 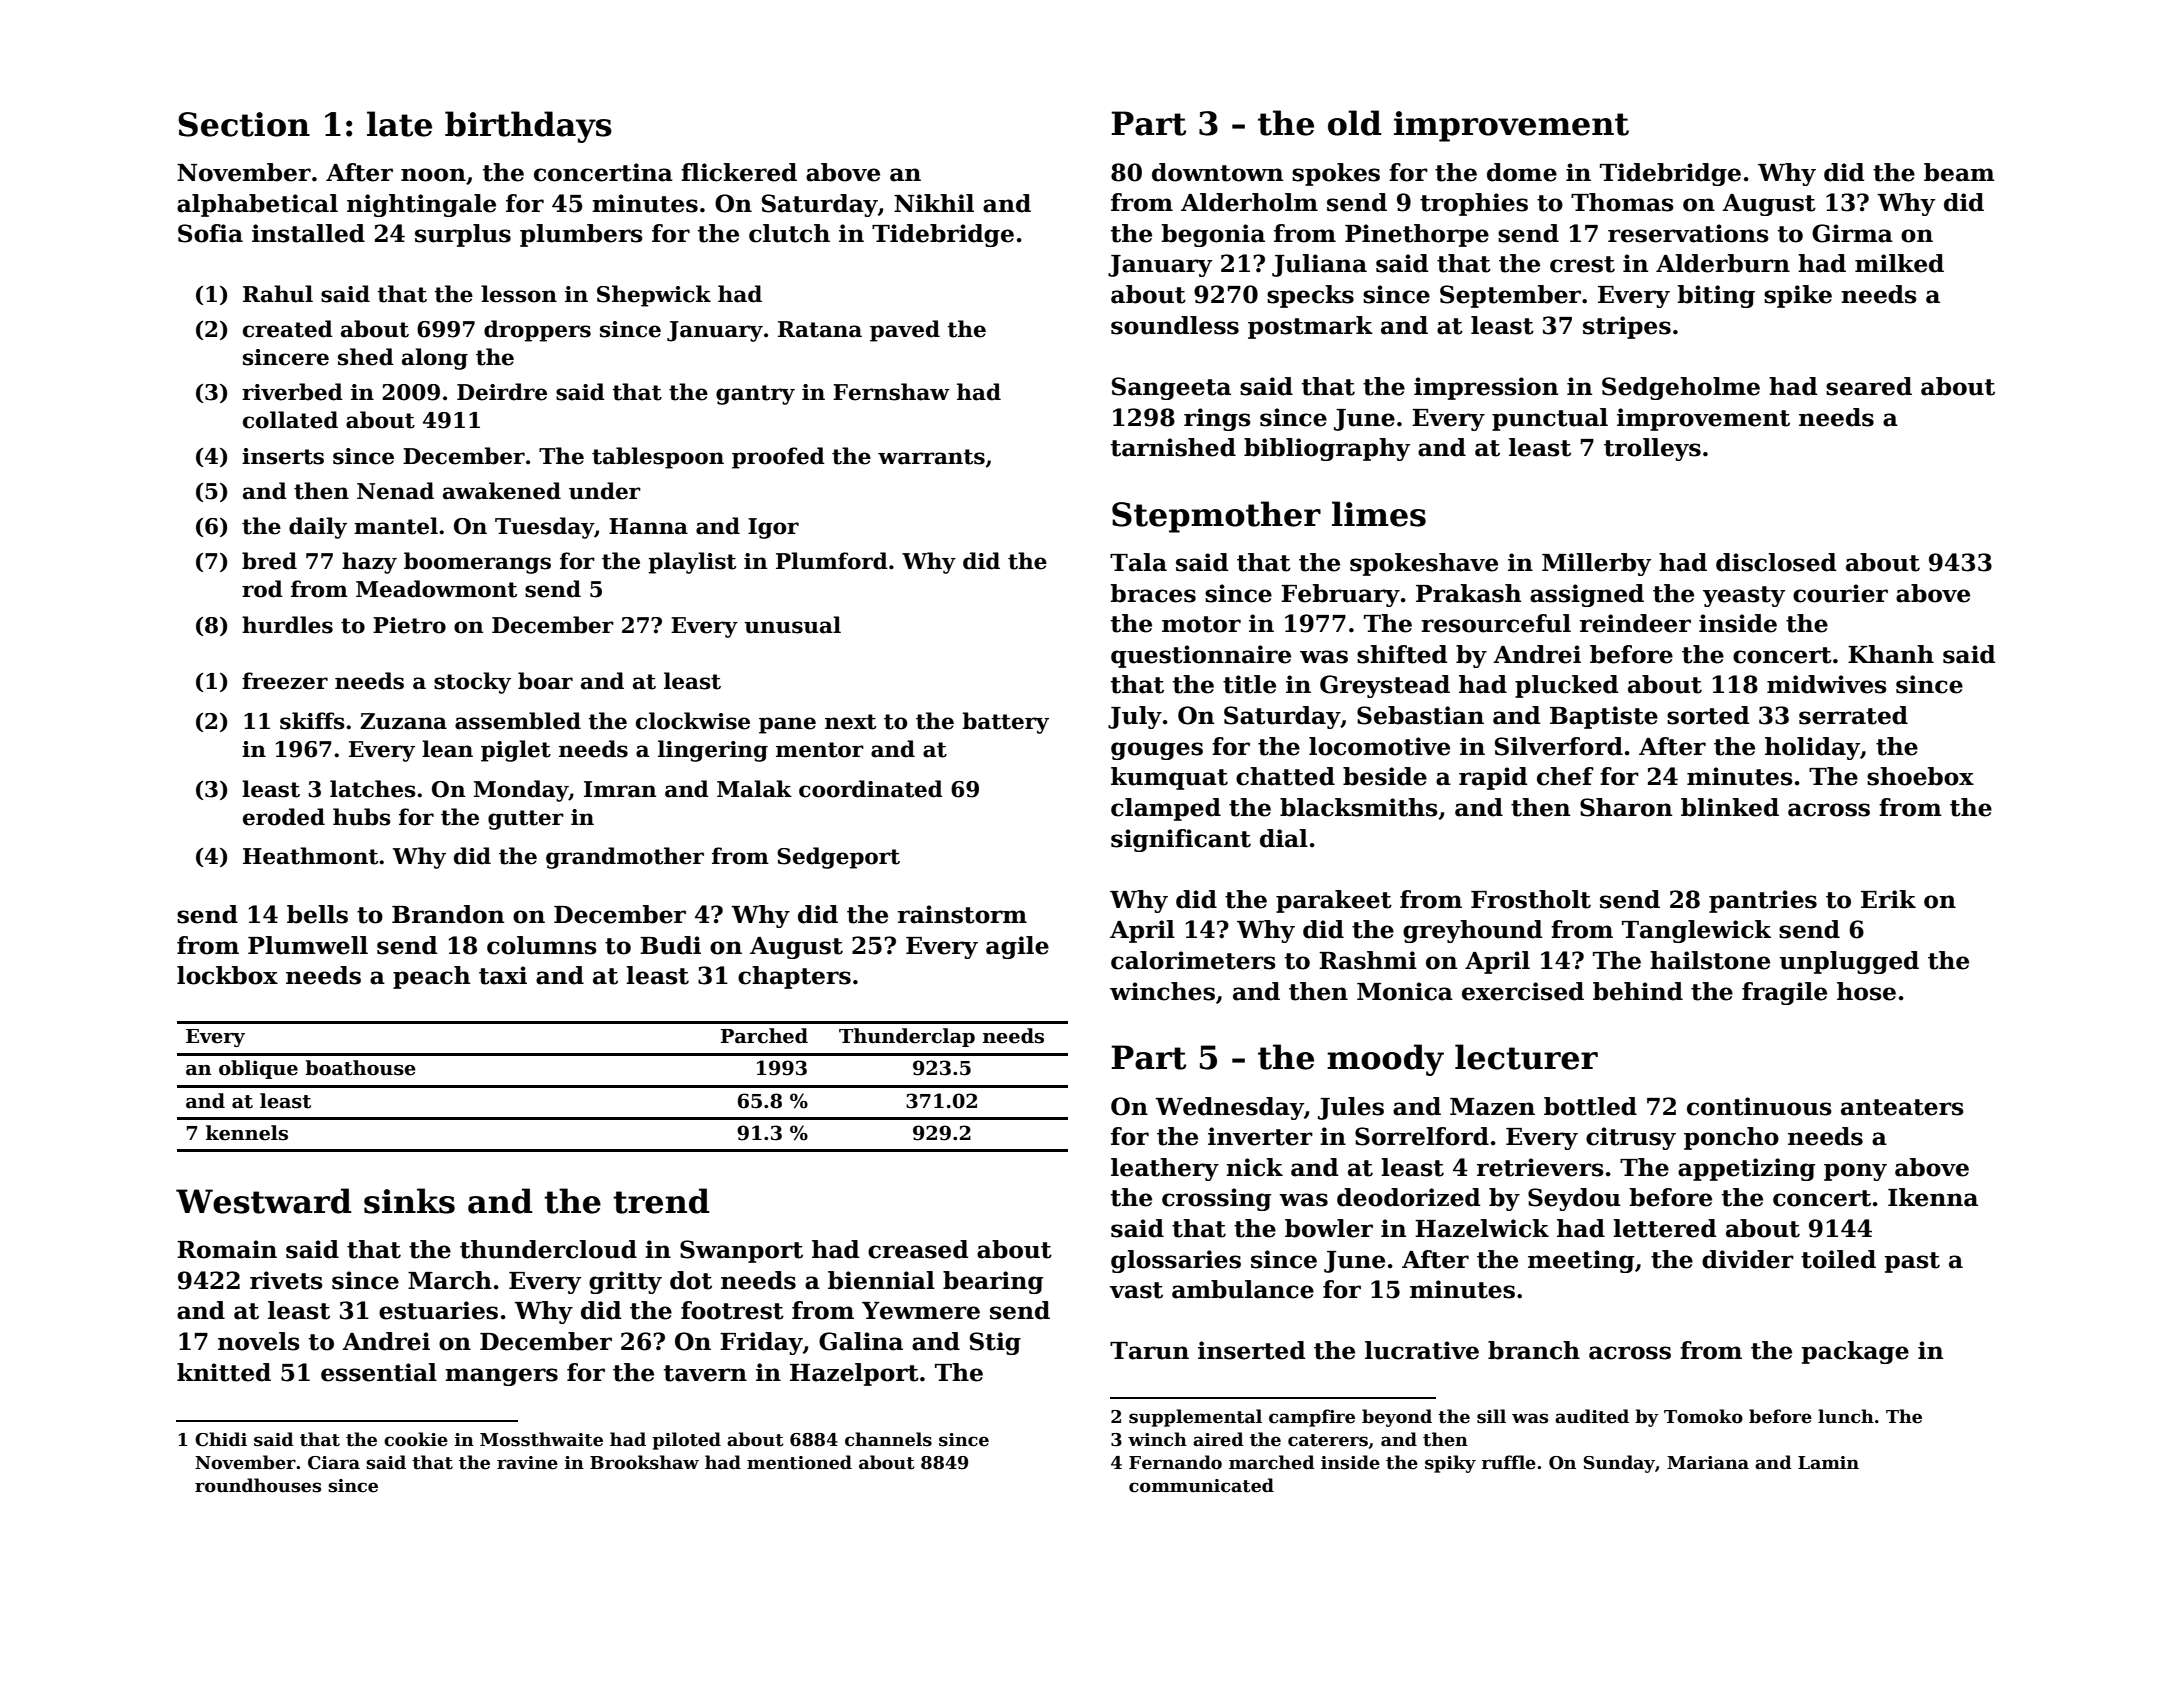 What do you see at coordinates (257, 205) in the screenshot?
I see `alphabetical` at bounding box center [257, 205].
